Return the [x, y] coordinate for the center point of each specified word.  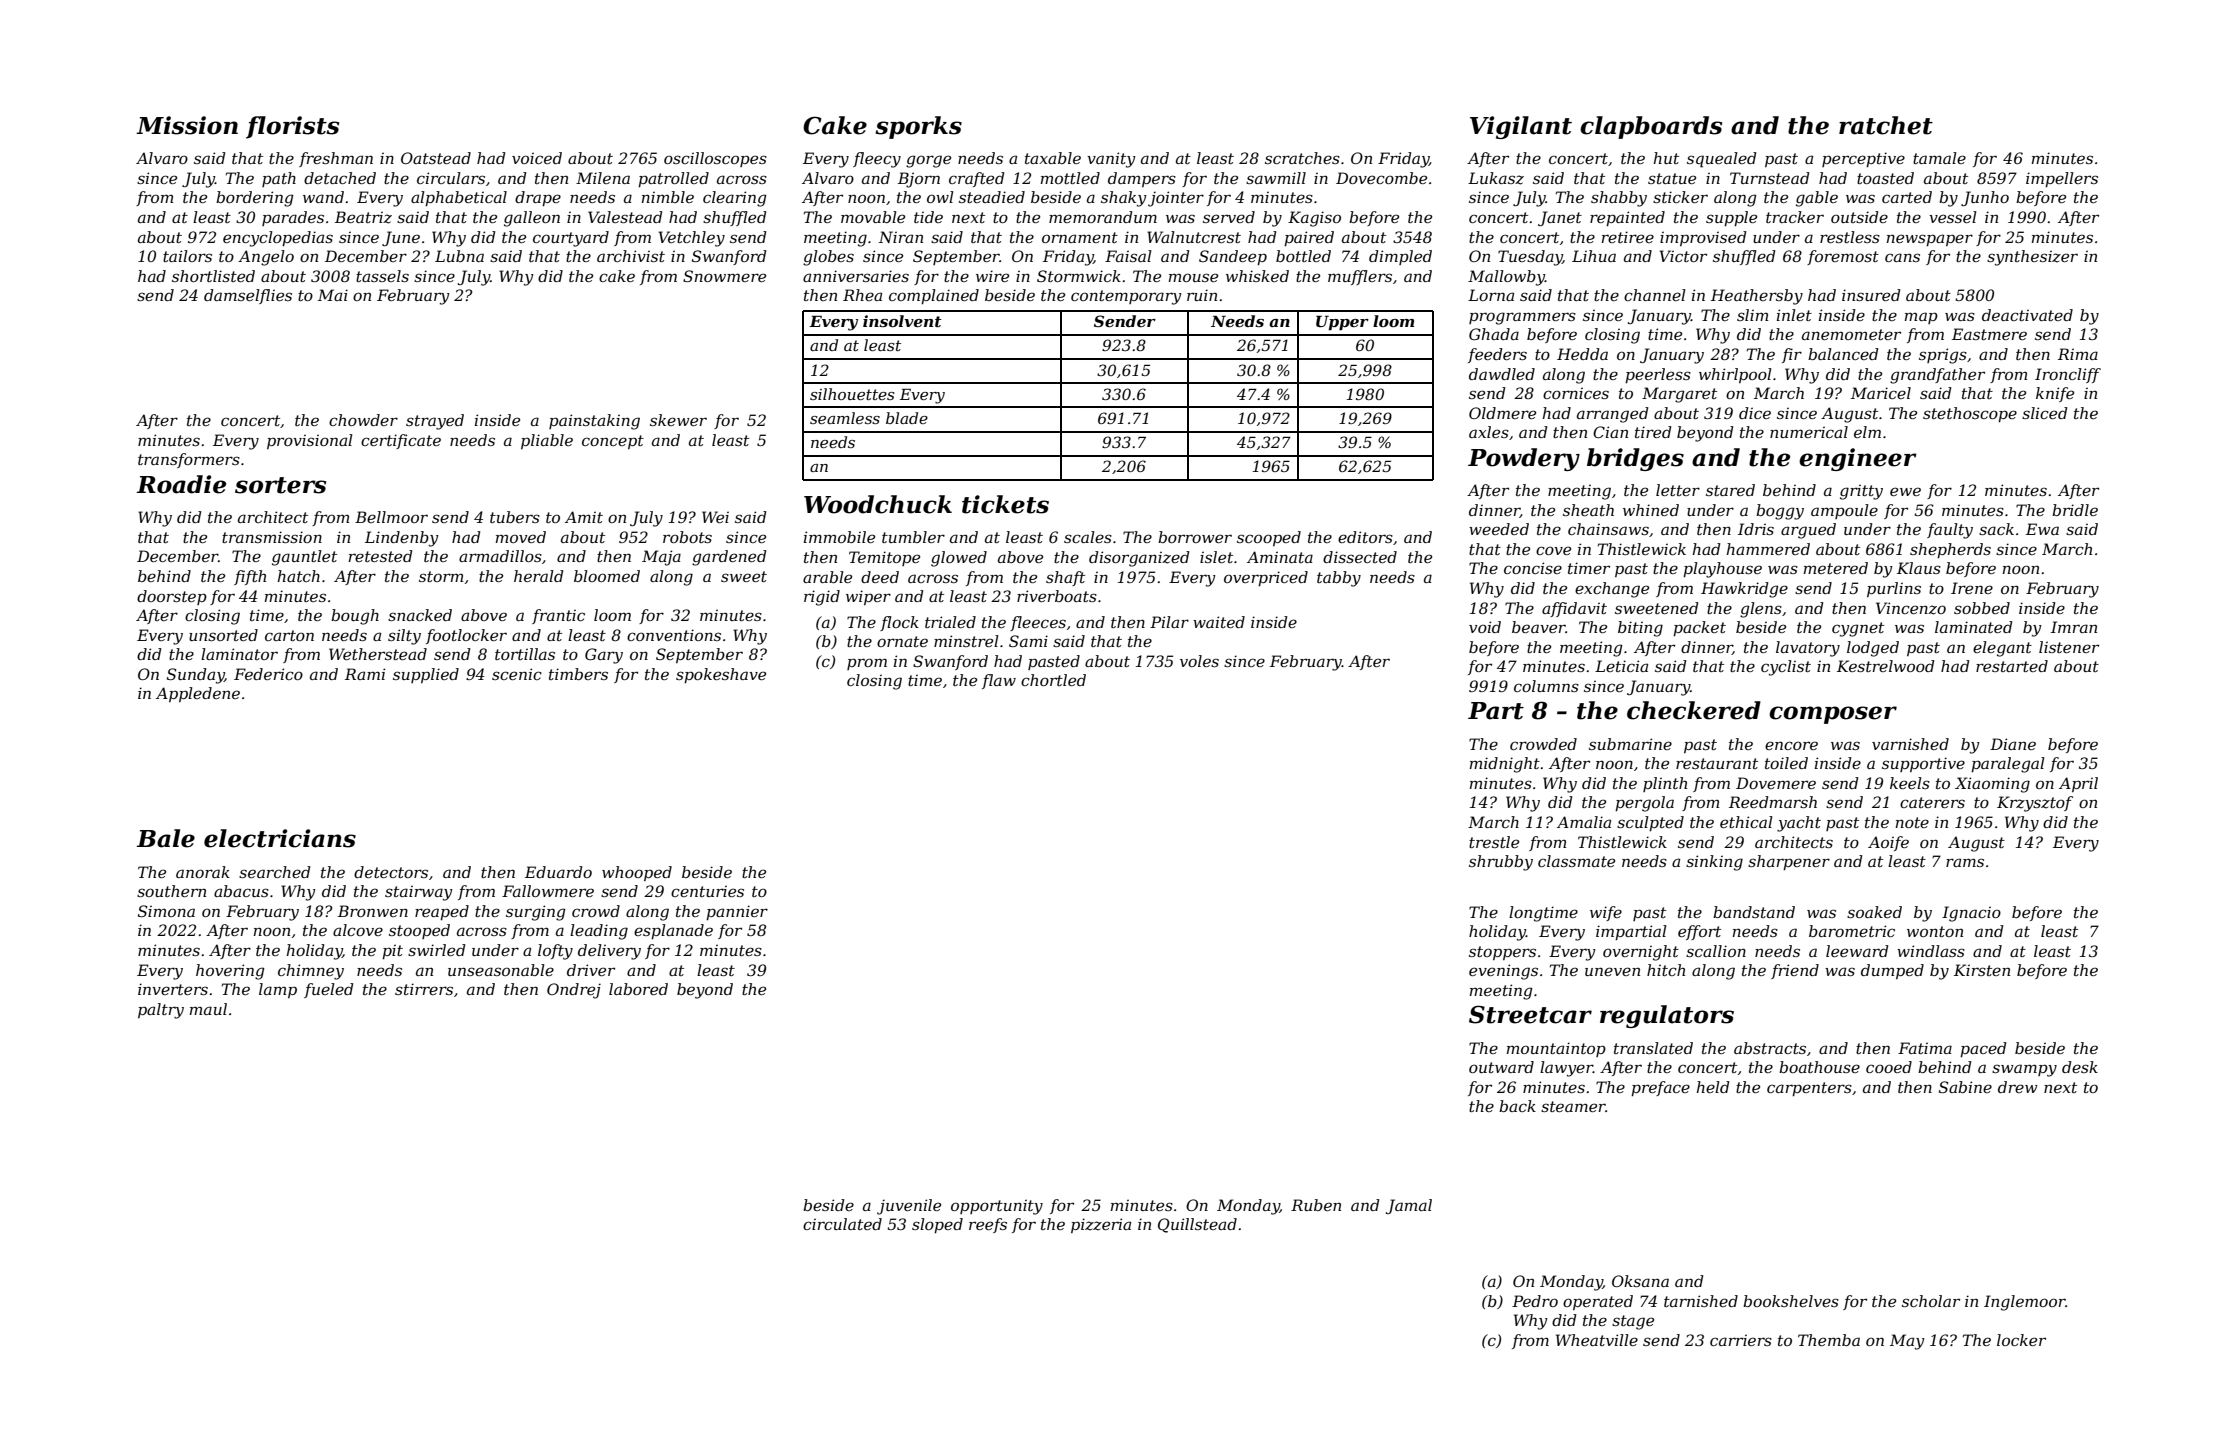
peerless [1658, 375]
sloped [937, 1225]
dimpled [1400, 257]
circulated [842, 1224]
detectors [391, 872]
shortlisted [213, 276]
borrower [1195, 537]
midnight [1505, 765]
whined [1651, 510]
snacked [420, 615]
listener [2069, 647]
